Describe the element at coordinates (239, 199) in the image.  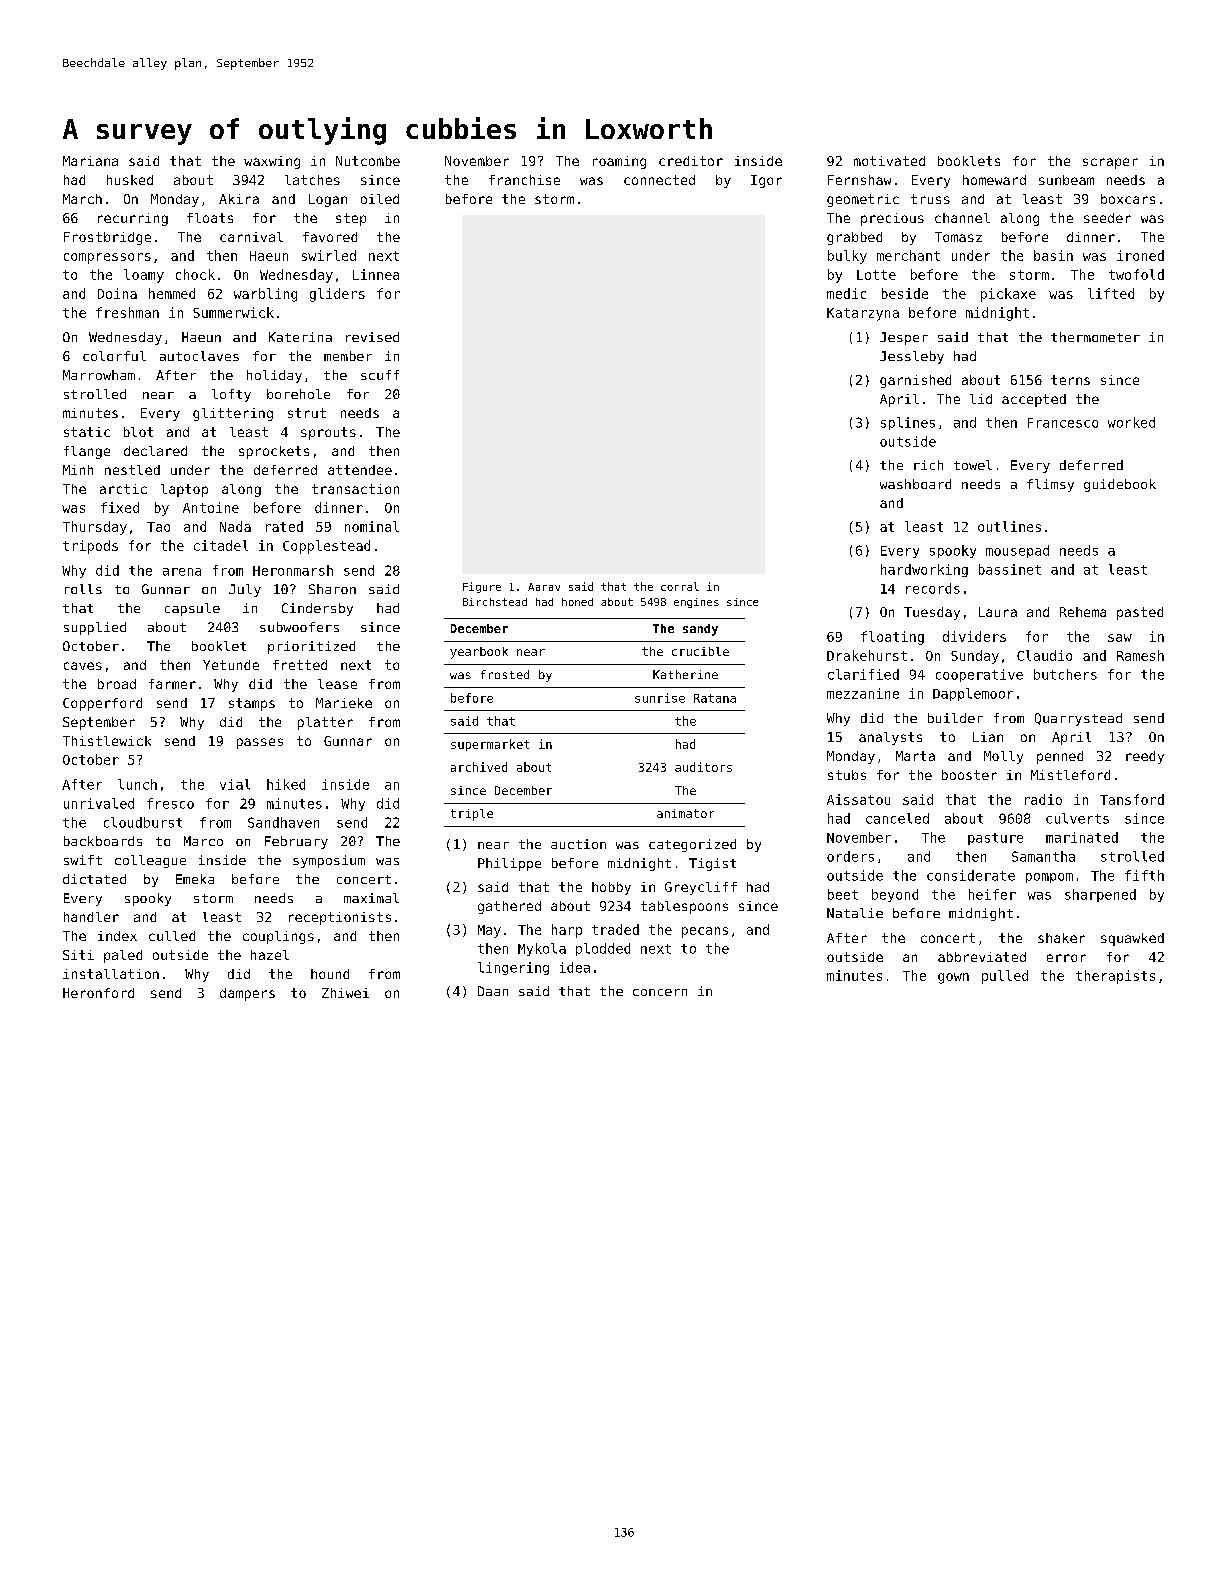
I see `Akira` at that location.
